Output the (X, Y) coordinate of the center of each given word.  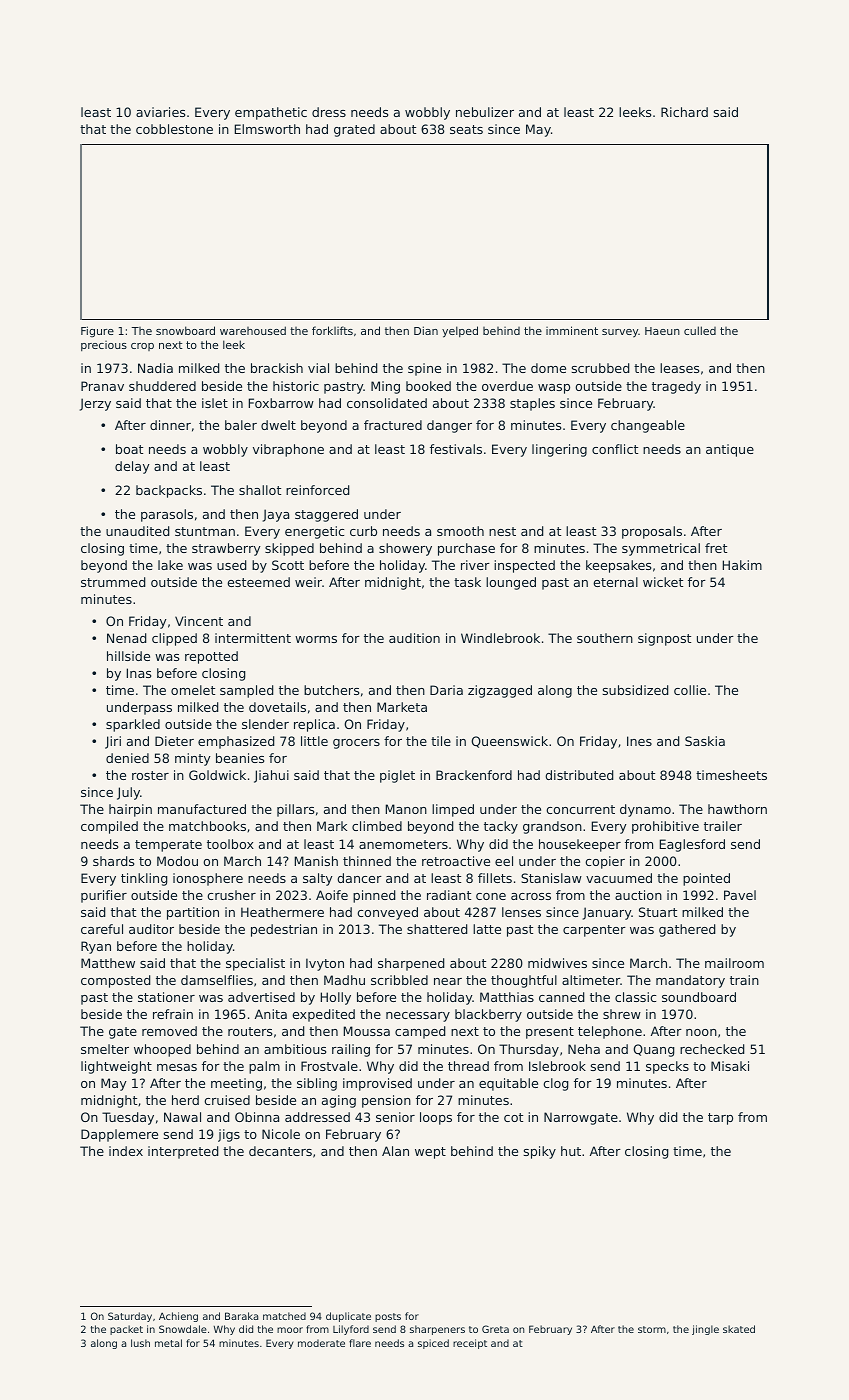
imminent (572, 330)
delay (132, 467)
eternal (615, 582)
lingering (559, 450)
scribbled (399, 980)
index (126, 1151)
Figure (97, 332)
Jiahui (271, 776)
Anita (271, 1014)
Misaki (730, 1066)
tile (441, 741)
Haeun (662, 331)
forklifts (332, 330)
